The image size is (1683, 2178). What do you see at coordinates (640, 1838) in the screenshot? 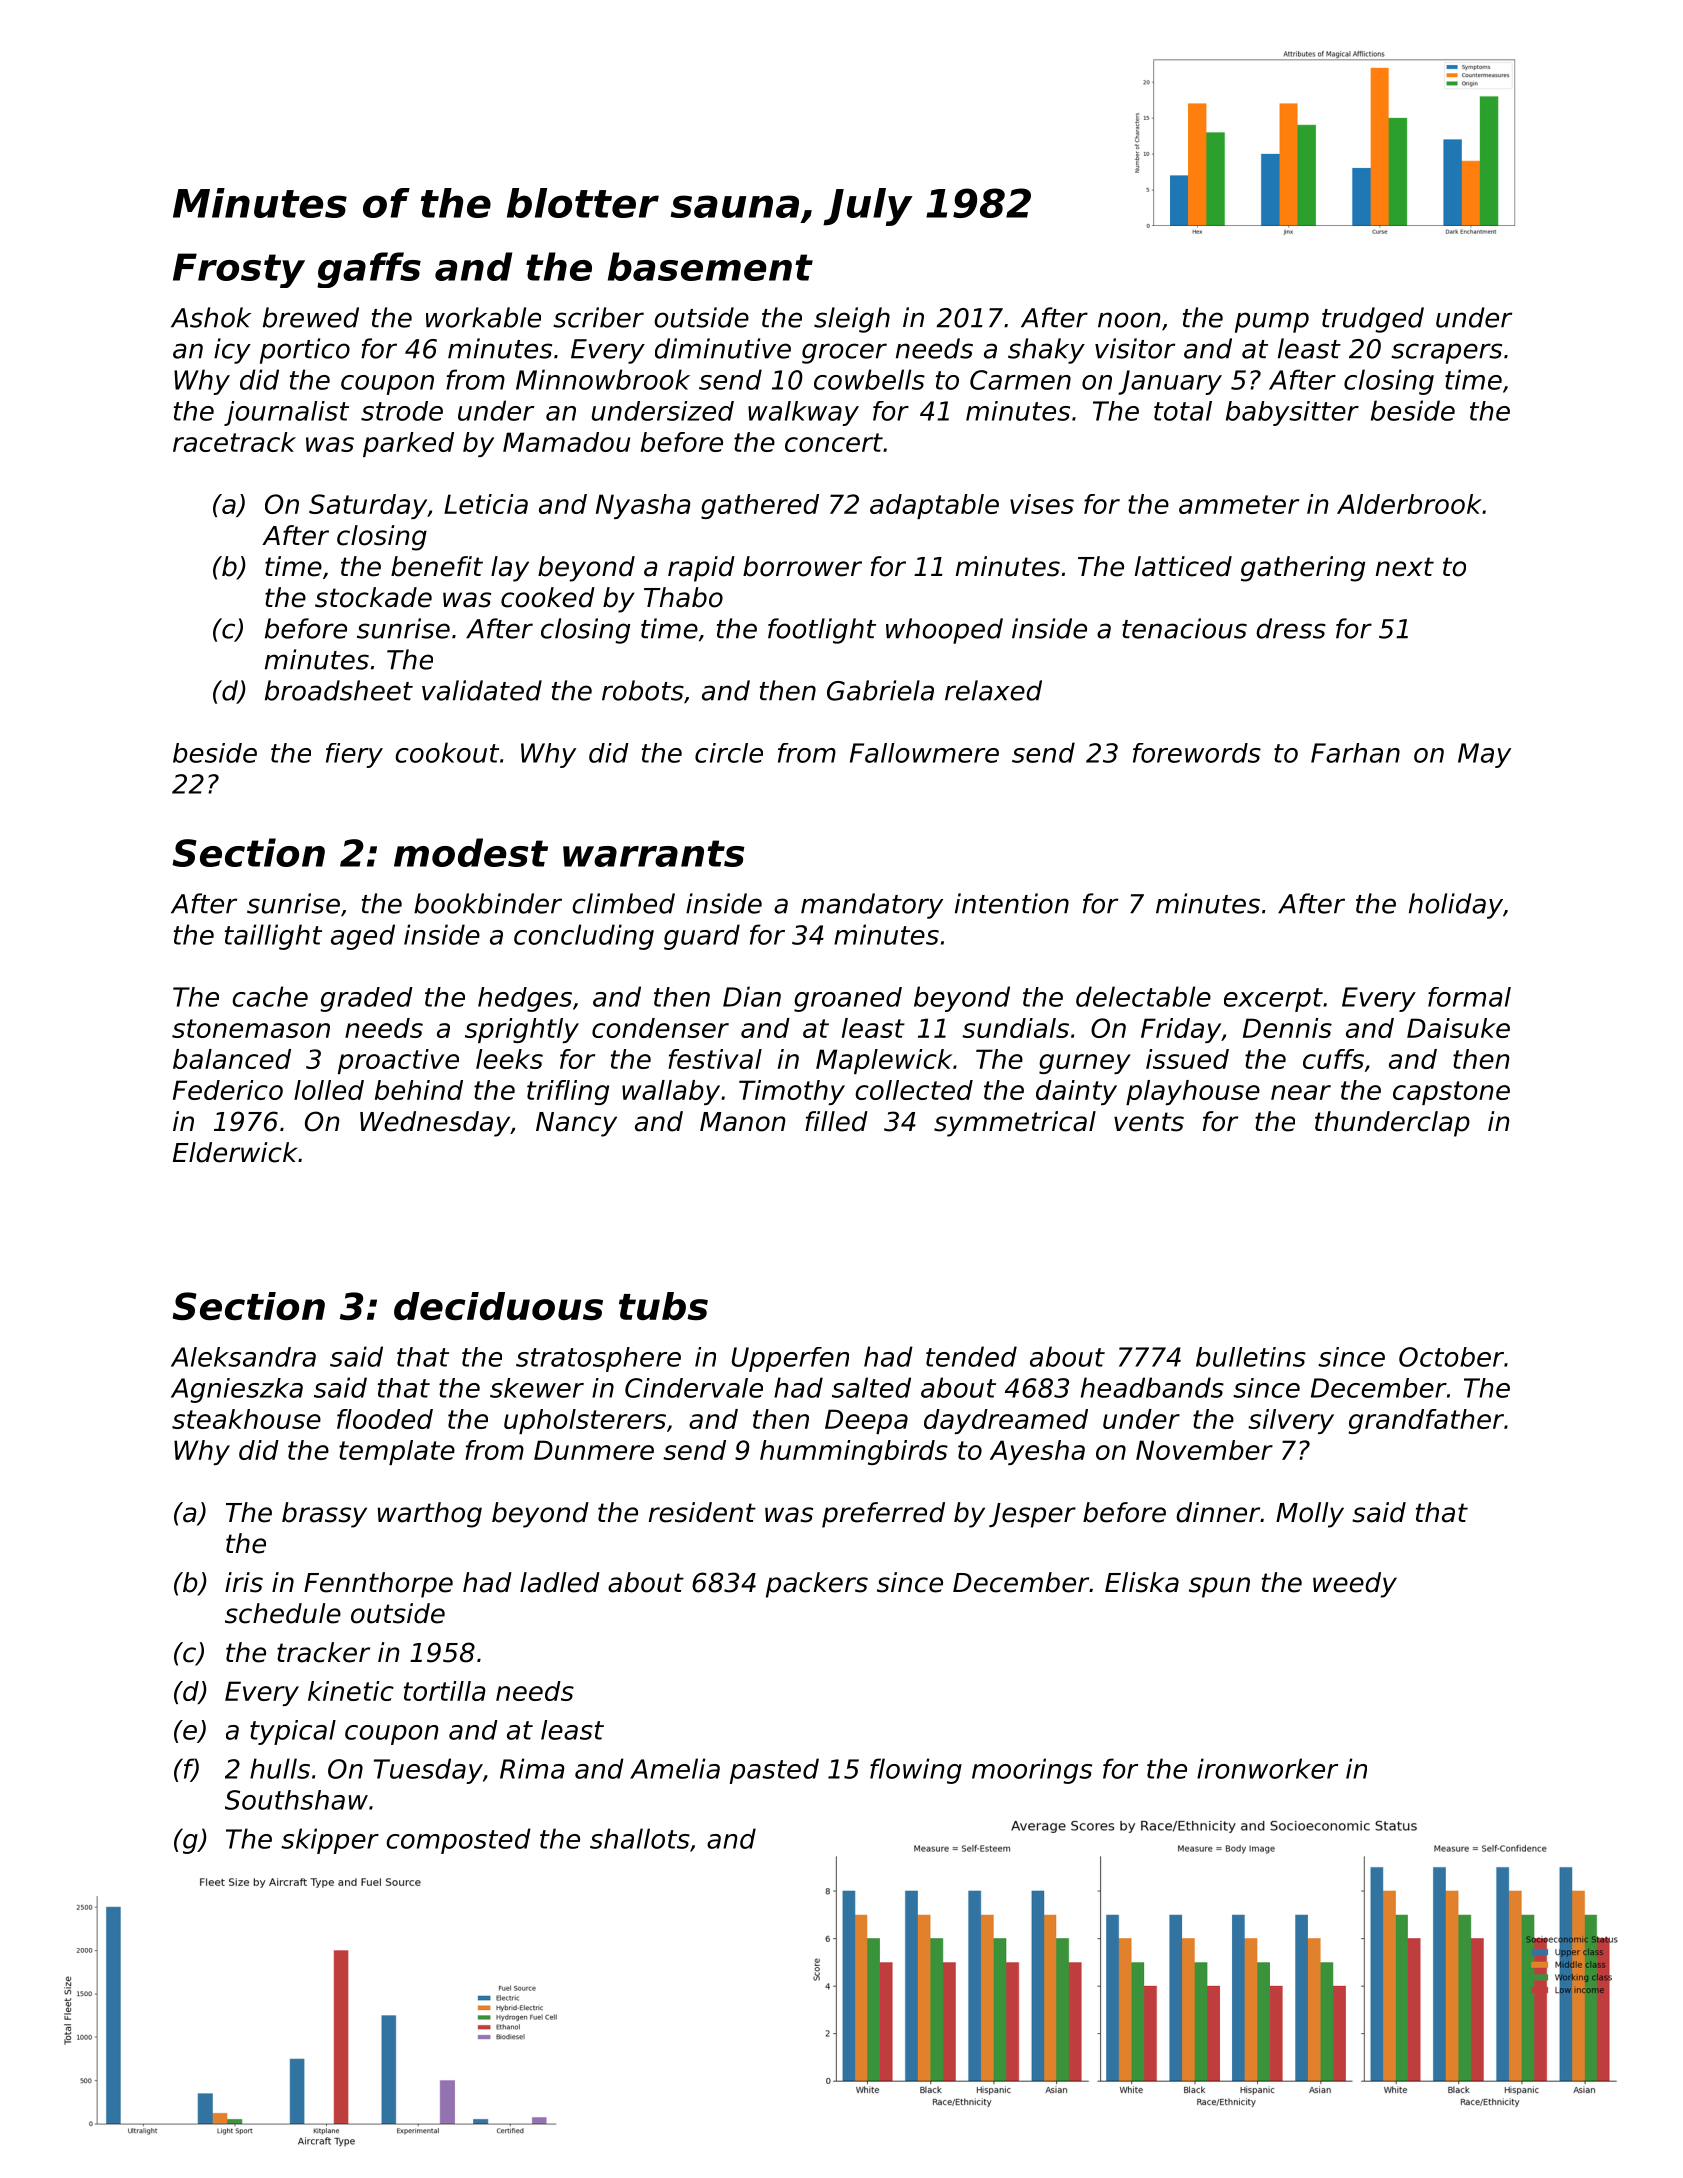
I see `shallots` at bounding box center [640, 1838].
